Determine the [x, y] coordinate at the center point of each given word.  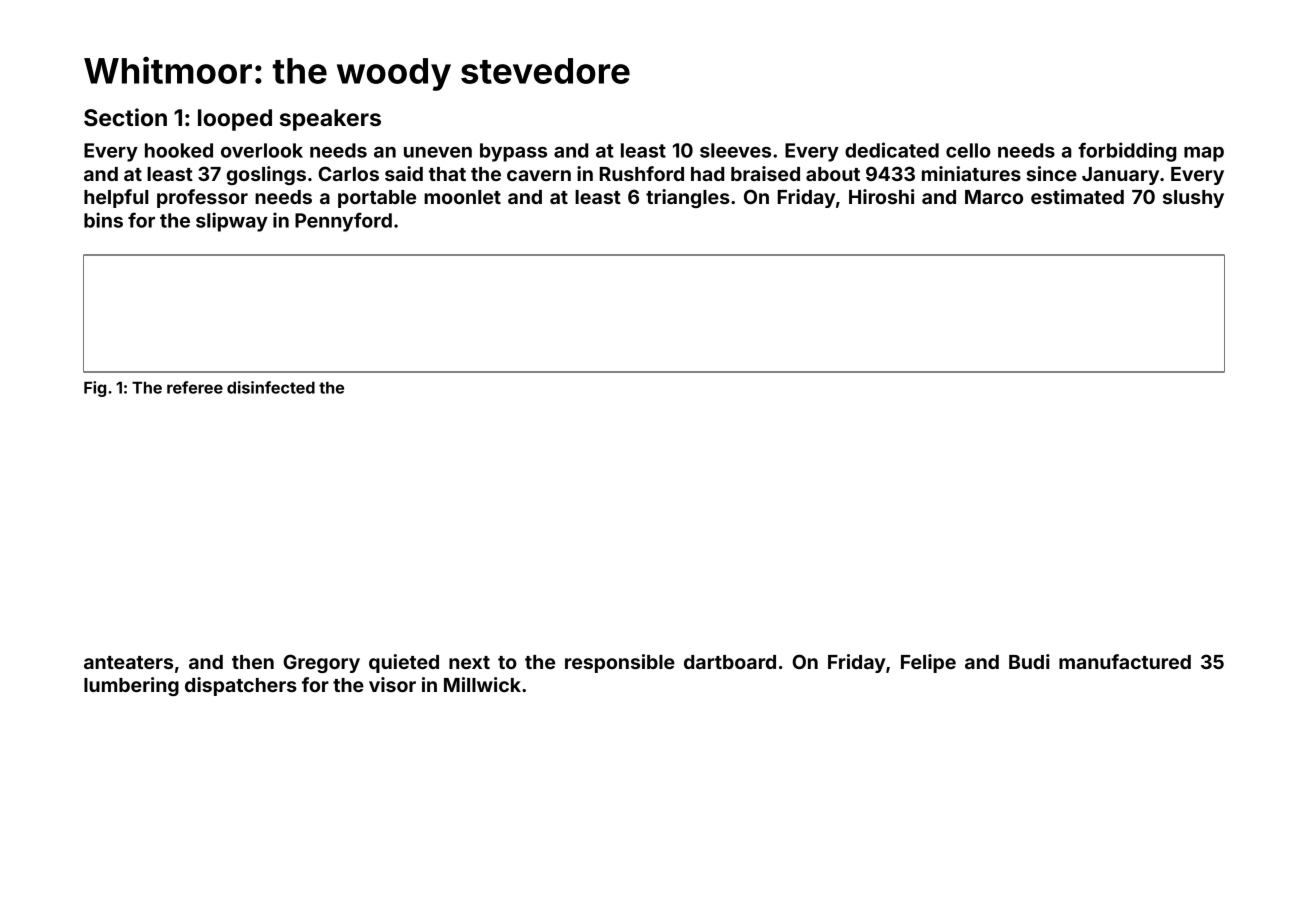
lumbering [131, 686]
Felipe [928, 663]
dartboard [730, 662]
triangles [688, 198]
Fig [95, 389]
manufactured [1125, 661]
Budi [1029, 661]
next [469, 662]
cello [968, 150]
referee [195, 387]
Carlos [348, 173]
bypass [513, 152]
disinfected [271, 387]
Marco [994, 197]
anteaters [128, 662]
